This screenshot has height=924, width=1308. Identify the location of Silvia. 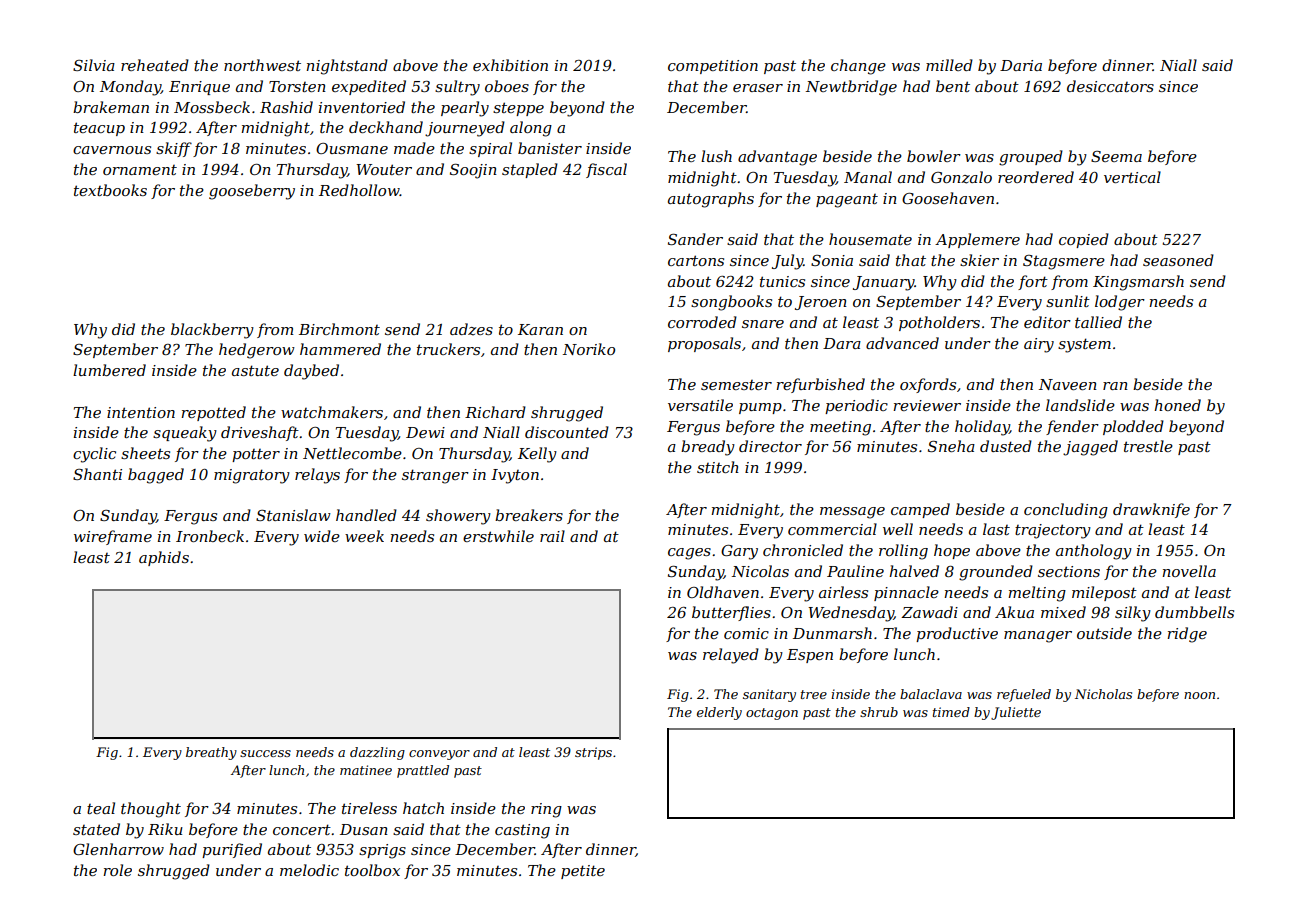
(94, 65).
